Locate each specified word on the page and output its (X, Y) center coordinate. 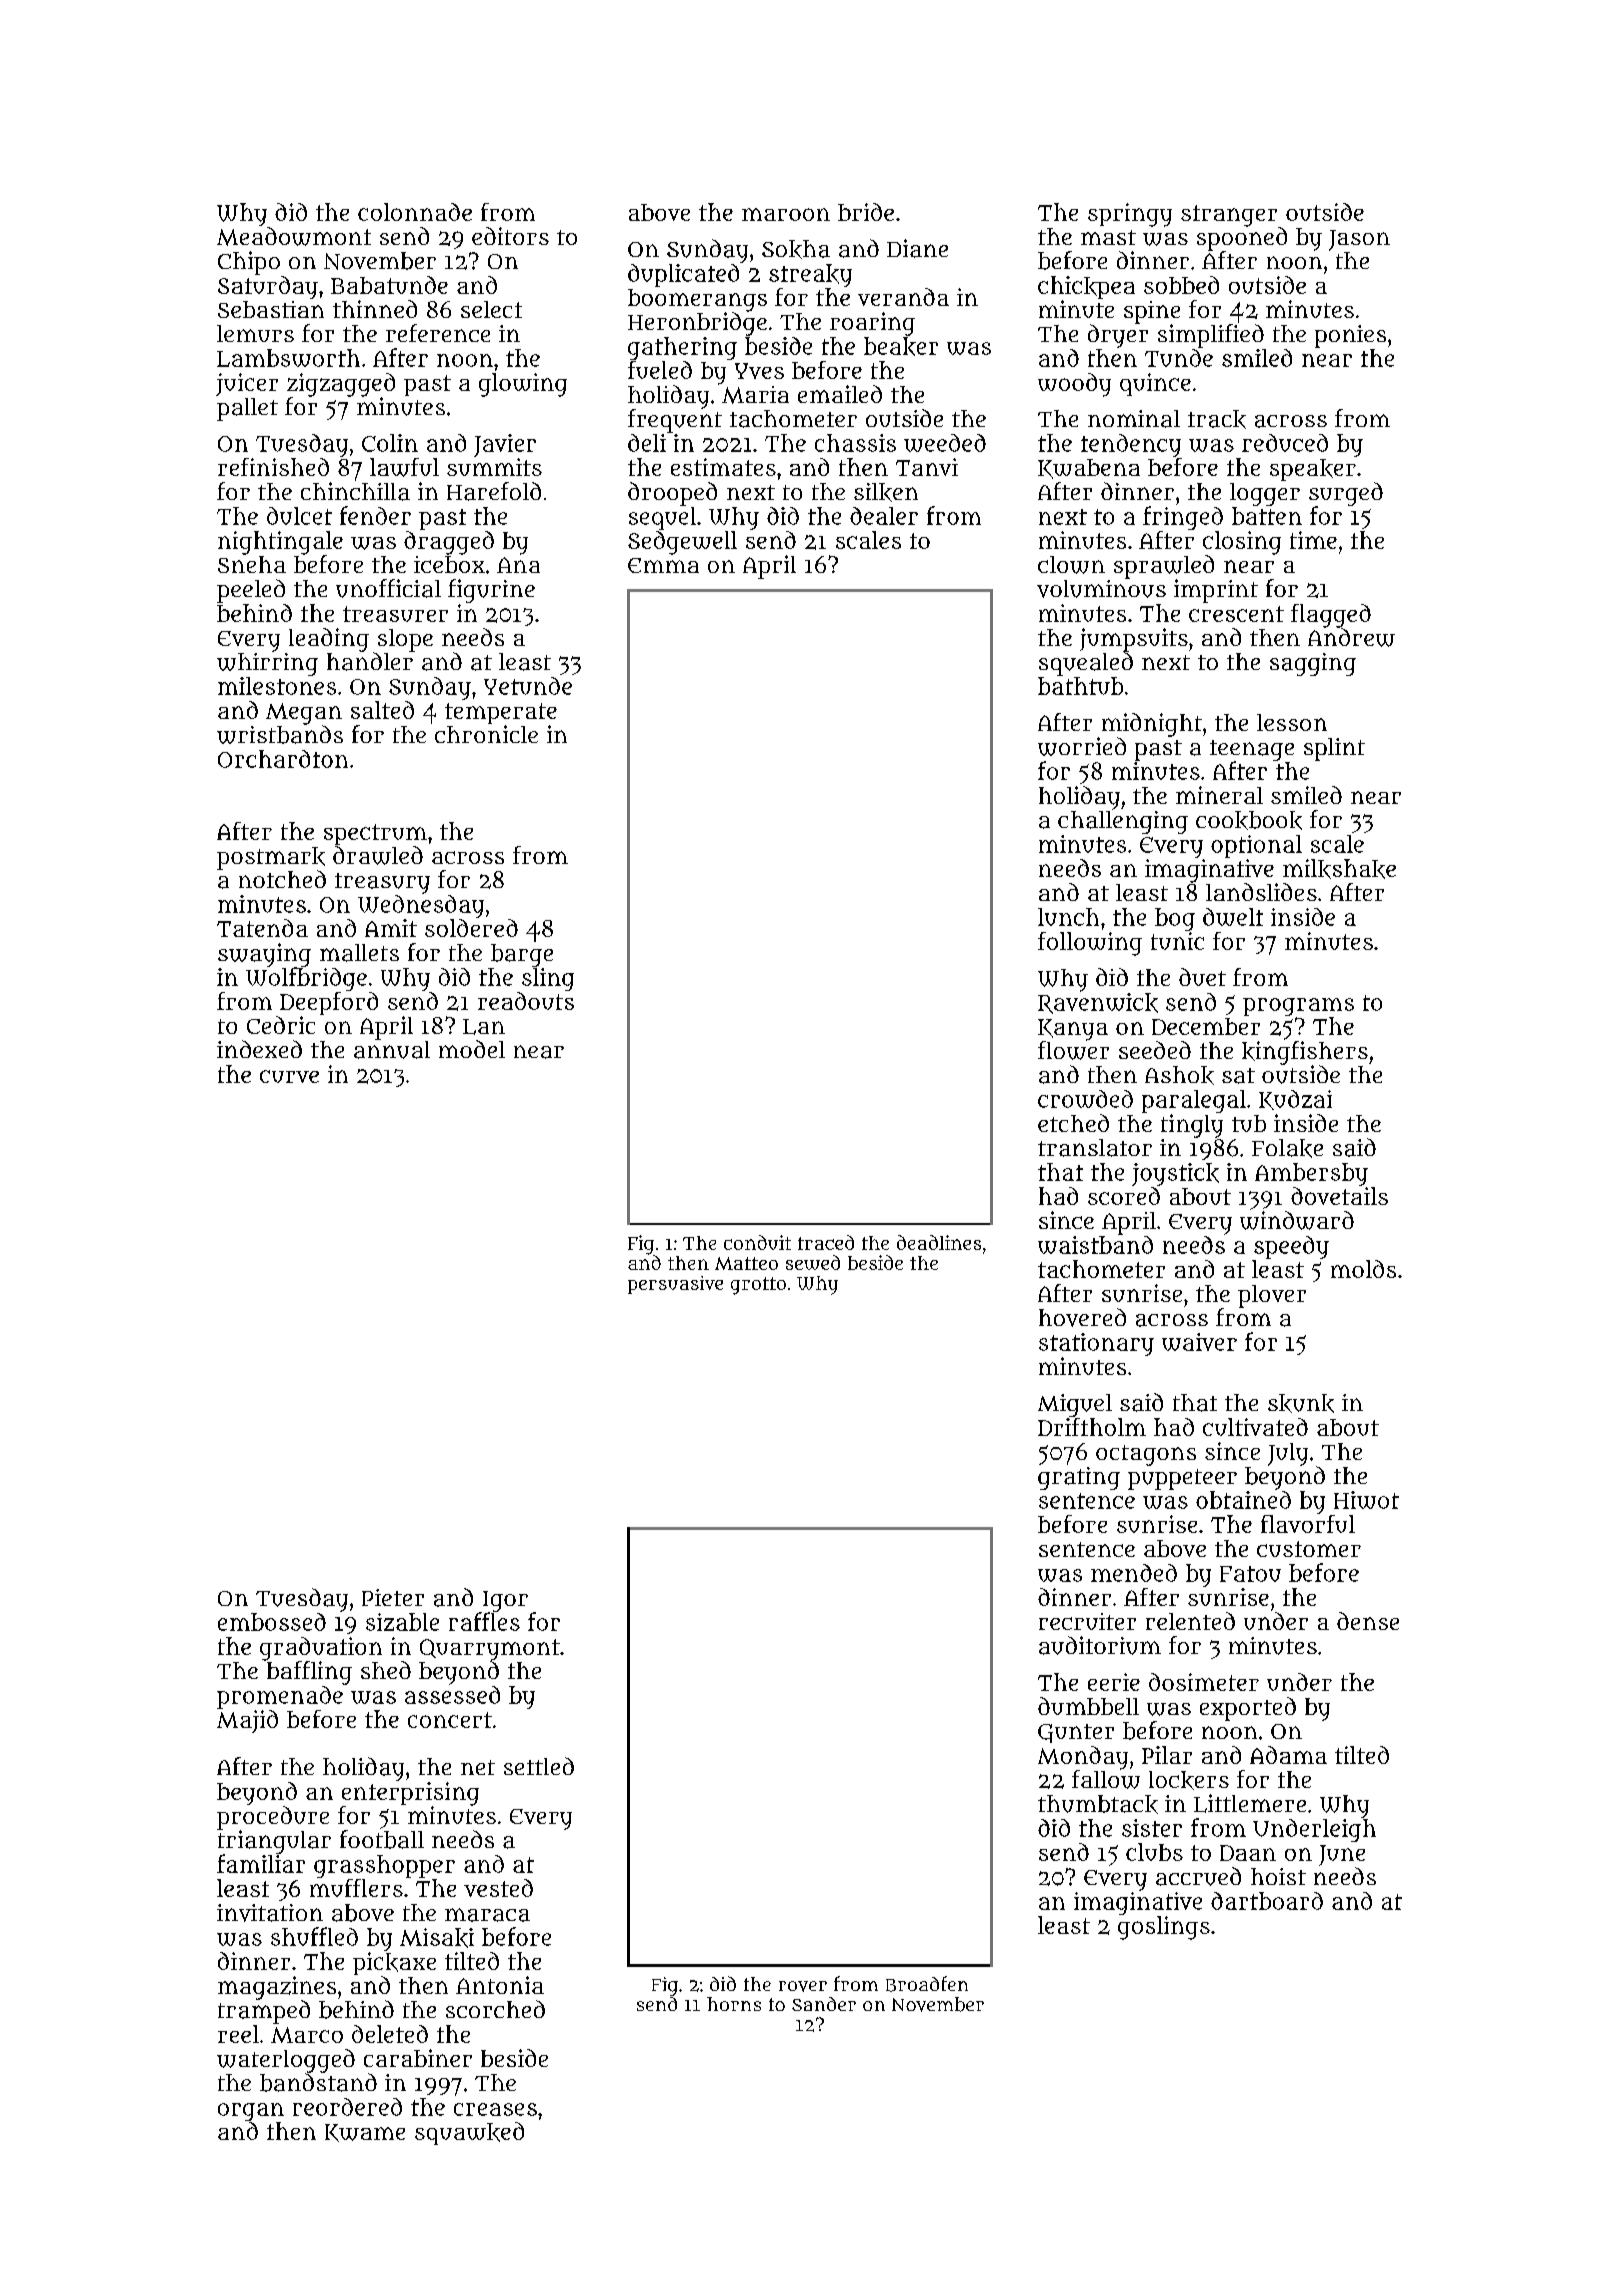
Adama (1288, 1755)
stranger (1229, 216)
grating (1079, 1478)
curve (289, 1076)
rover (803, 1986)
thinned (375, 309)
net (478, 1767)
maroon (786, 214)
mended (1134, 1573)
